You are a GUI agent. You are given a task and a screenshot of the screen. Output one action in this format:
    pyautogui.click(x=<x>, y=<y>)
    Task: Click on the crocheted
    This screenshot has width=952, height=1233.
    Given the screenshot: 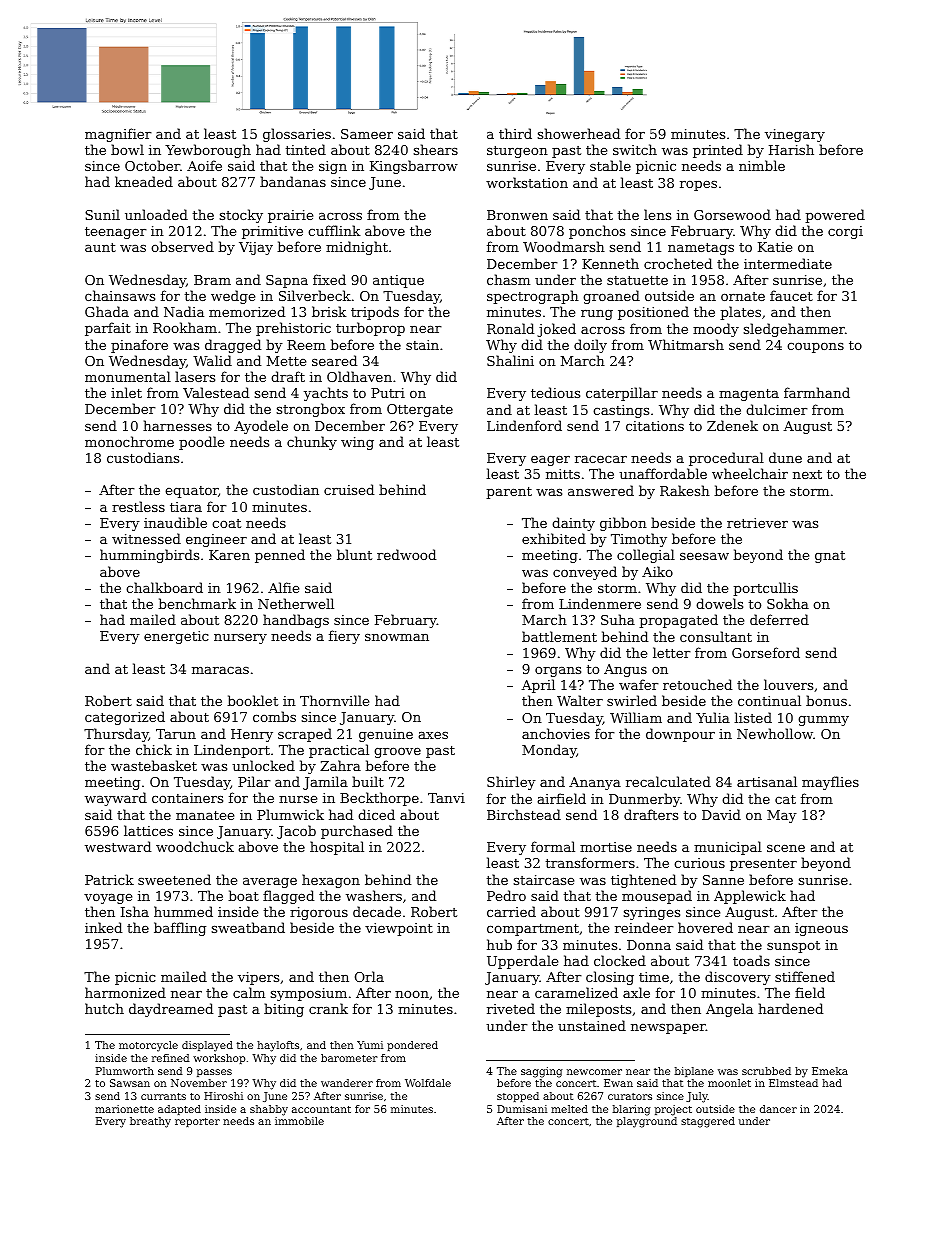 What is the action you would take?
    pyautogui.click(x=678, y=263)
